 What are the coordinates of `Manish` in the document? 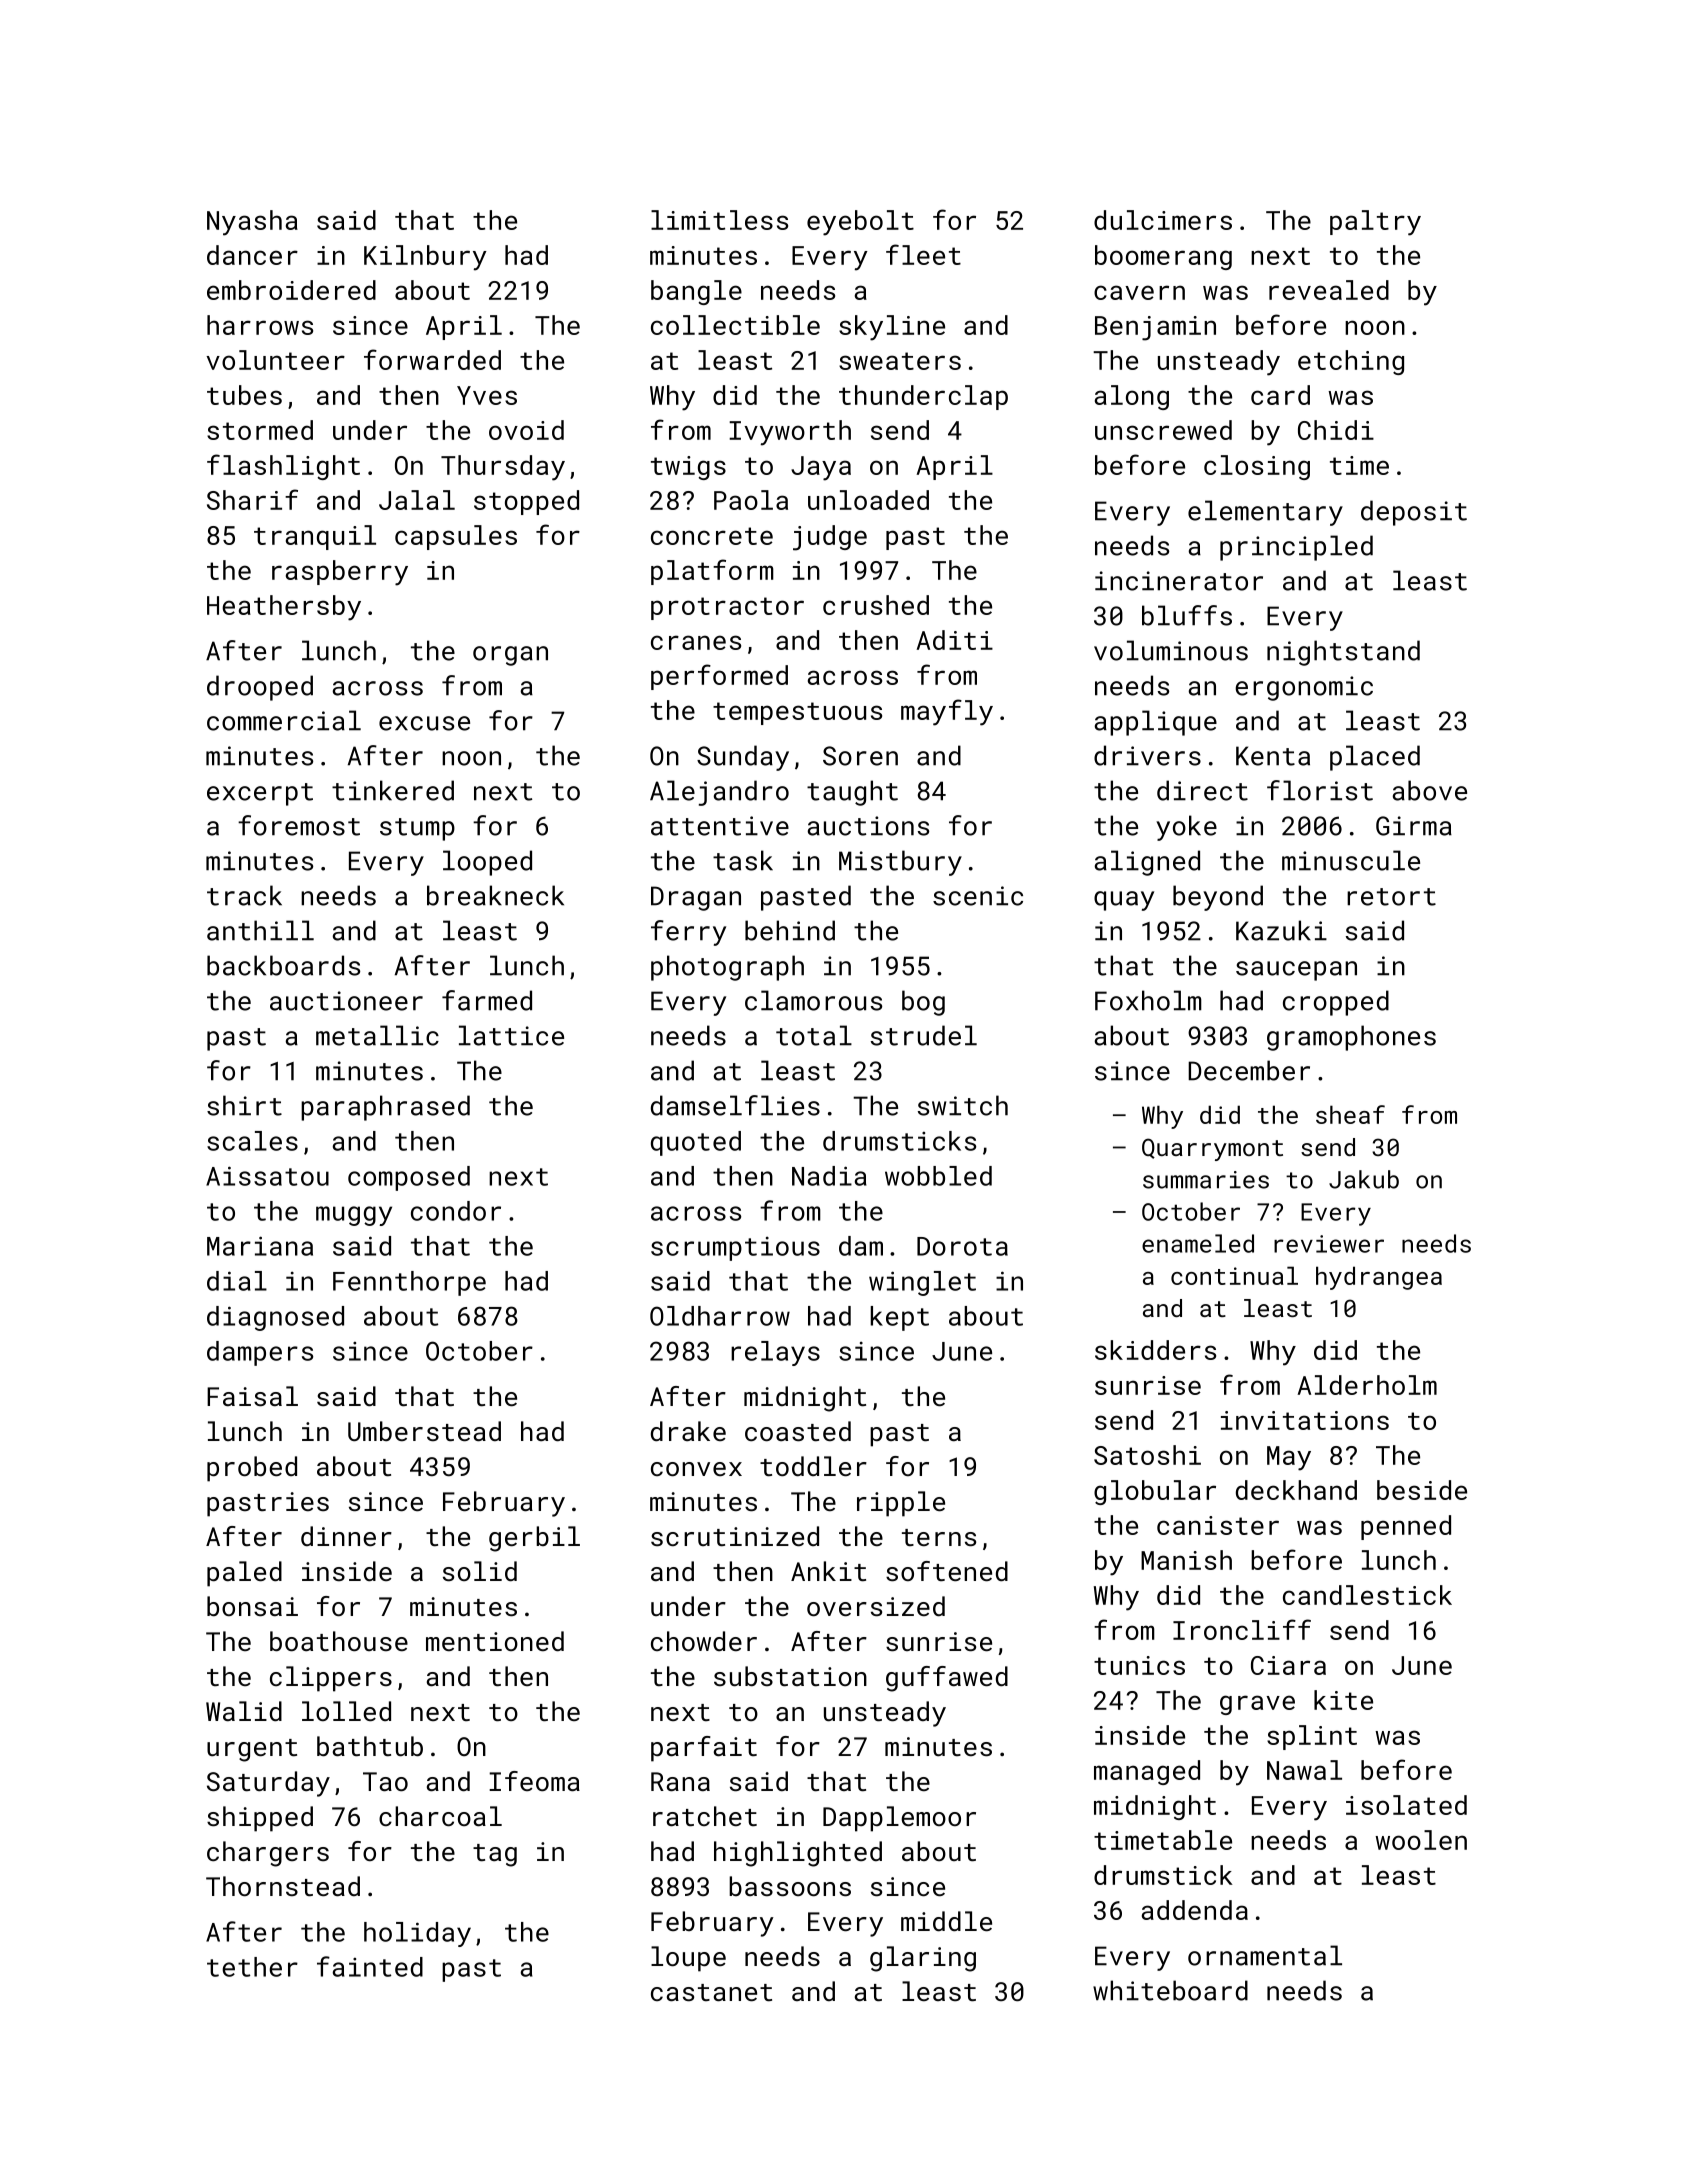 It's located at (1186, 1560).
